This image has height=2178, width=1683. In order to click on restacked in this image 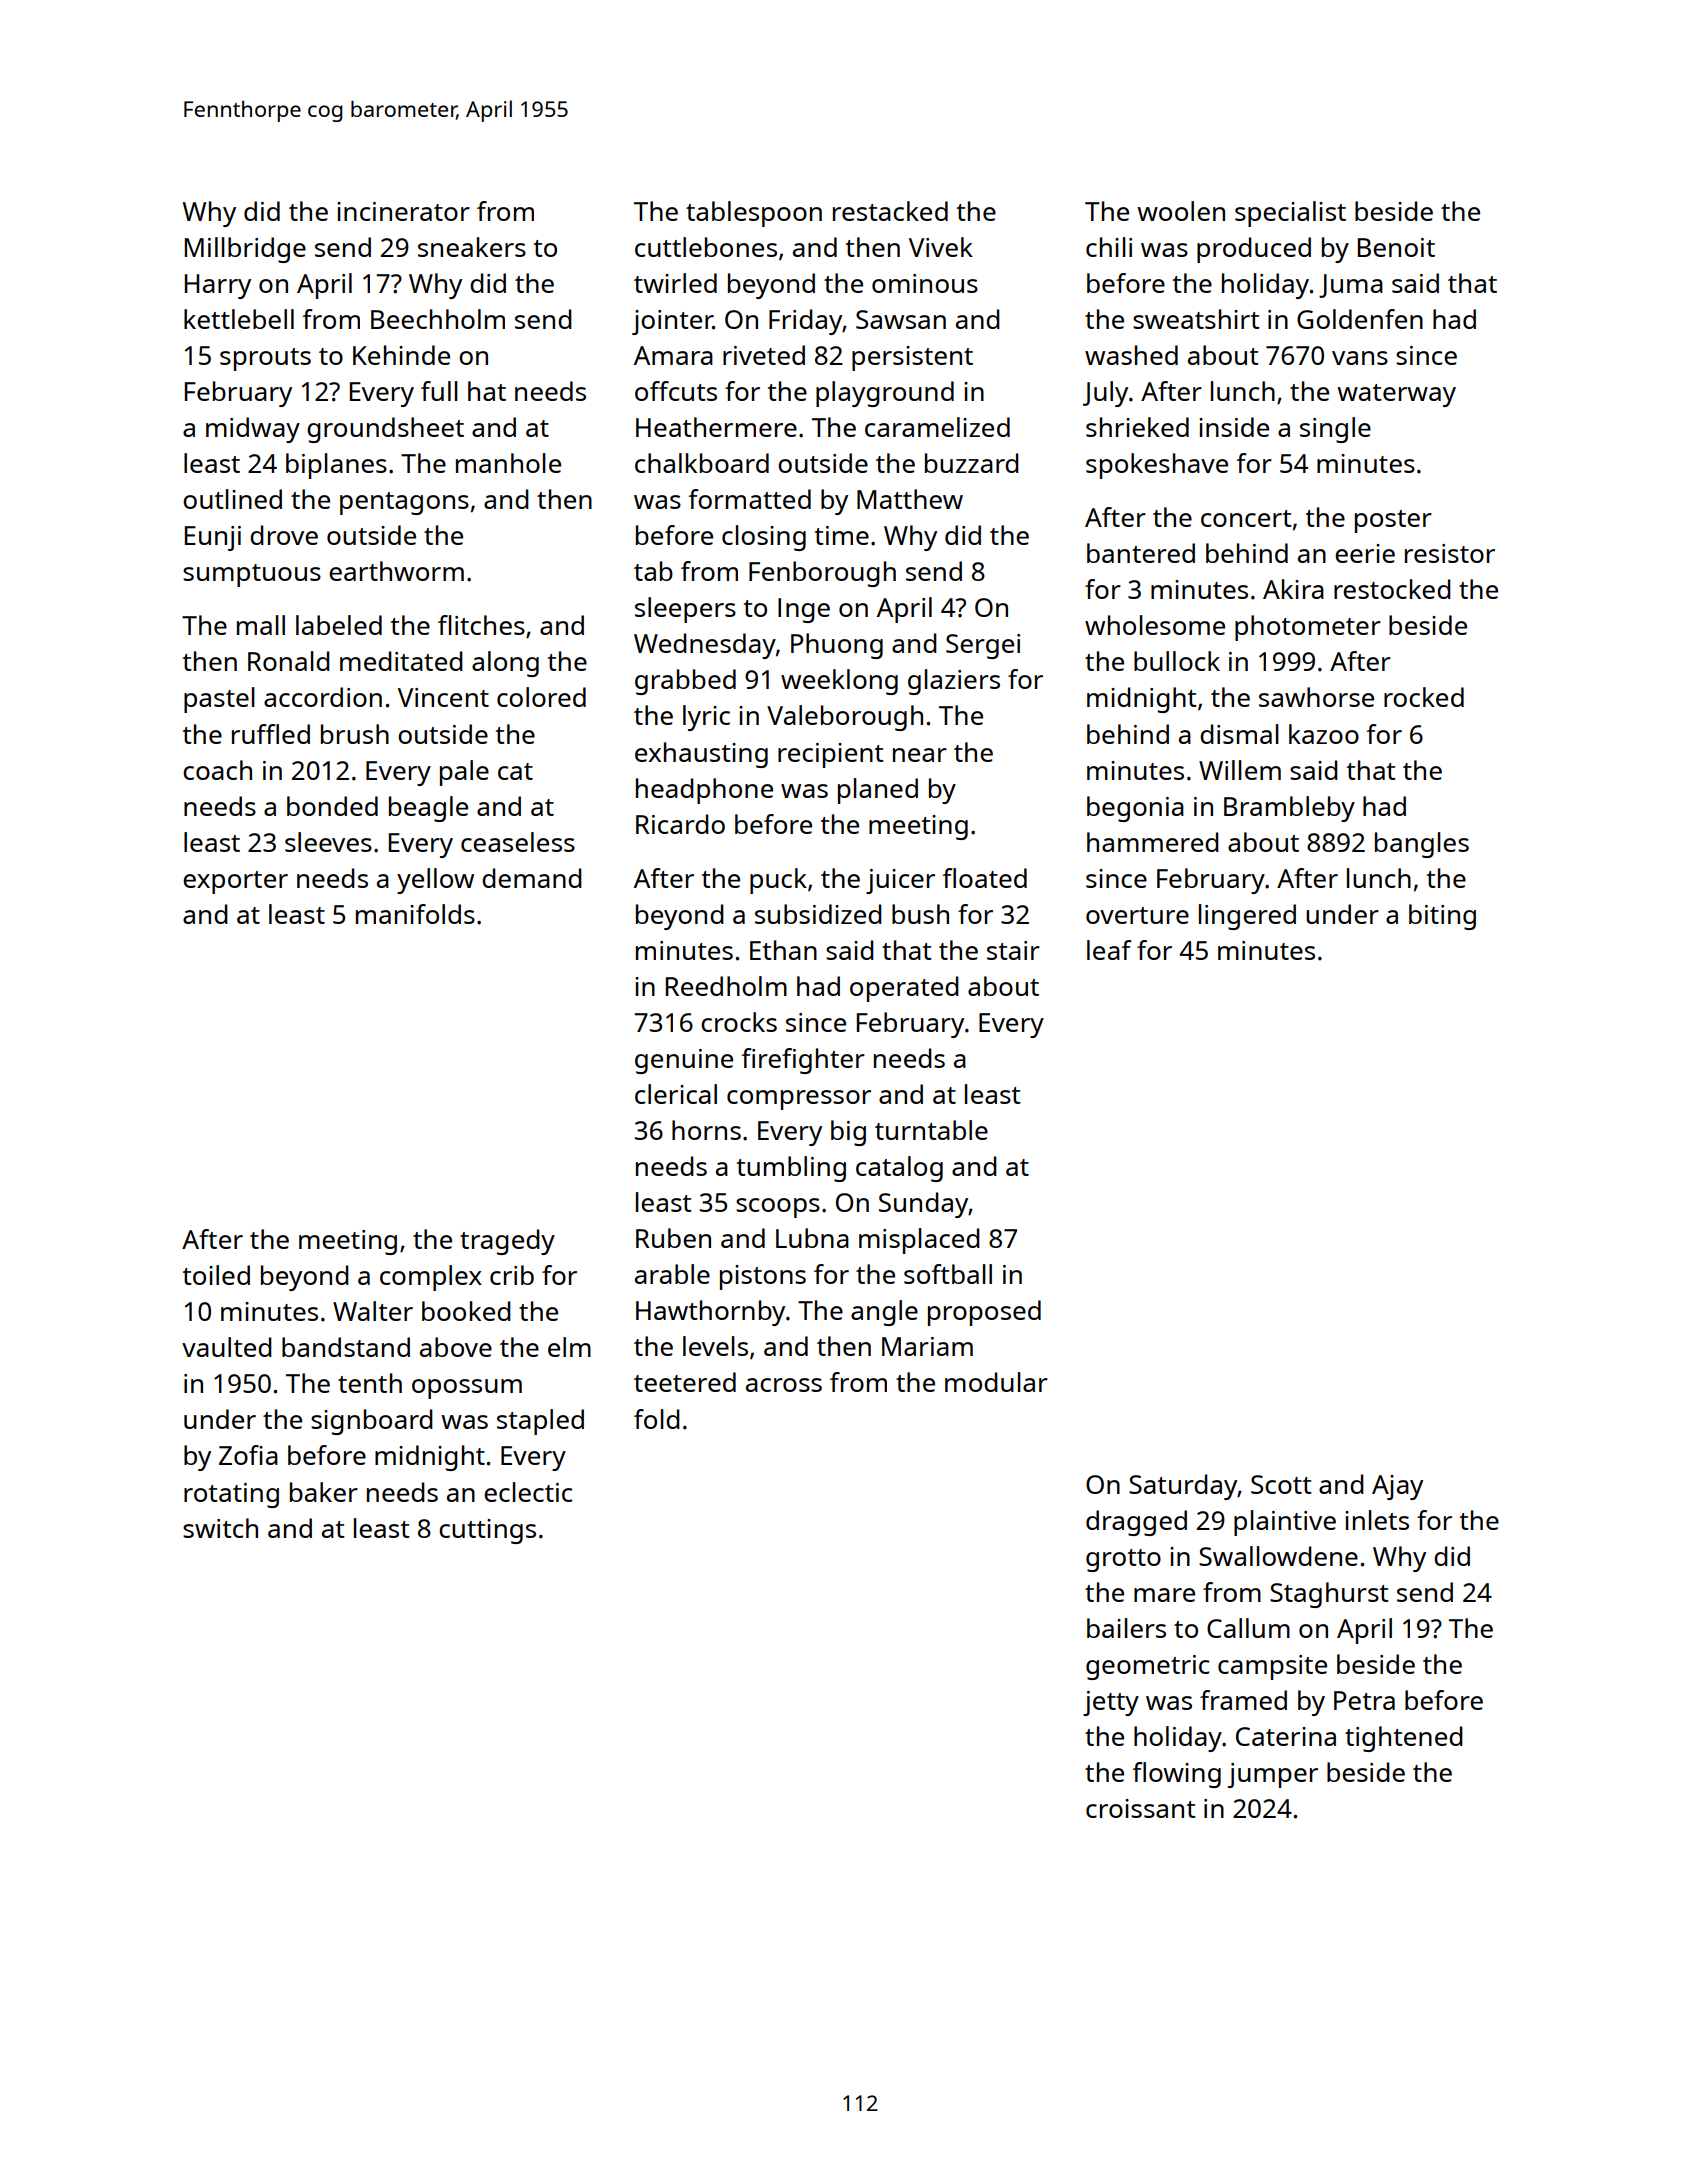, I will do `click(890, 211)`.
